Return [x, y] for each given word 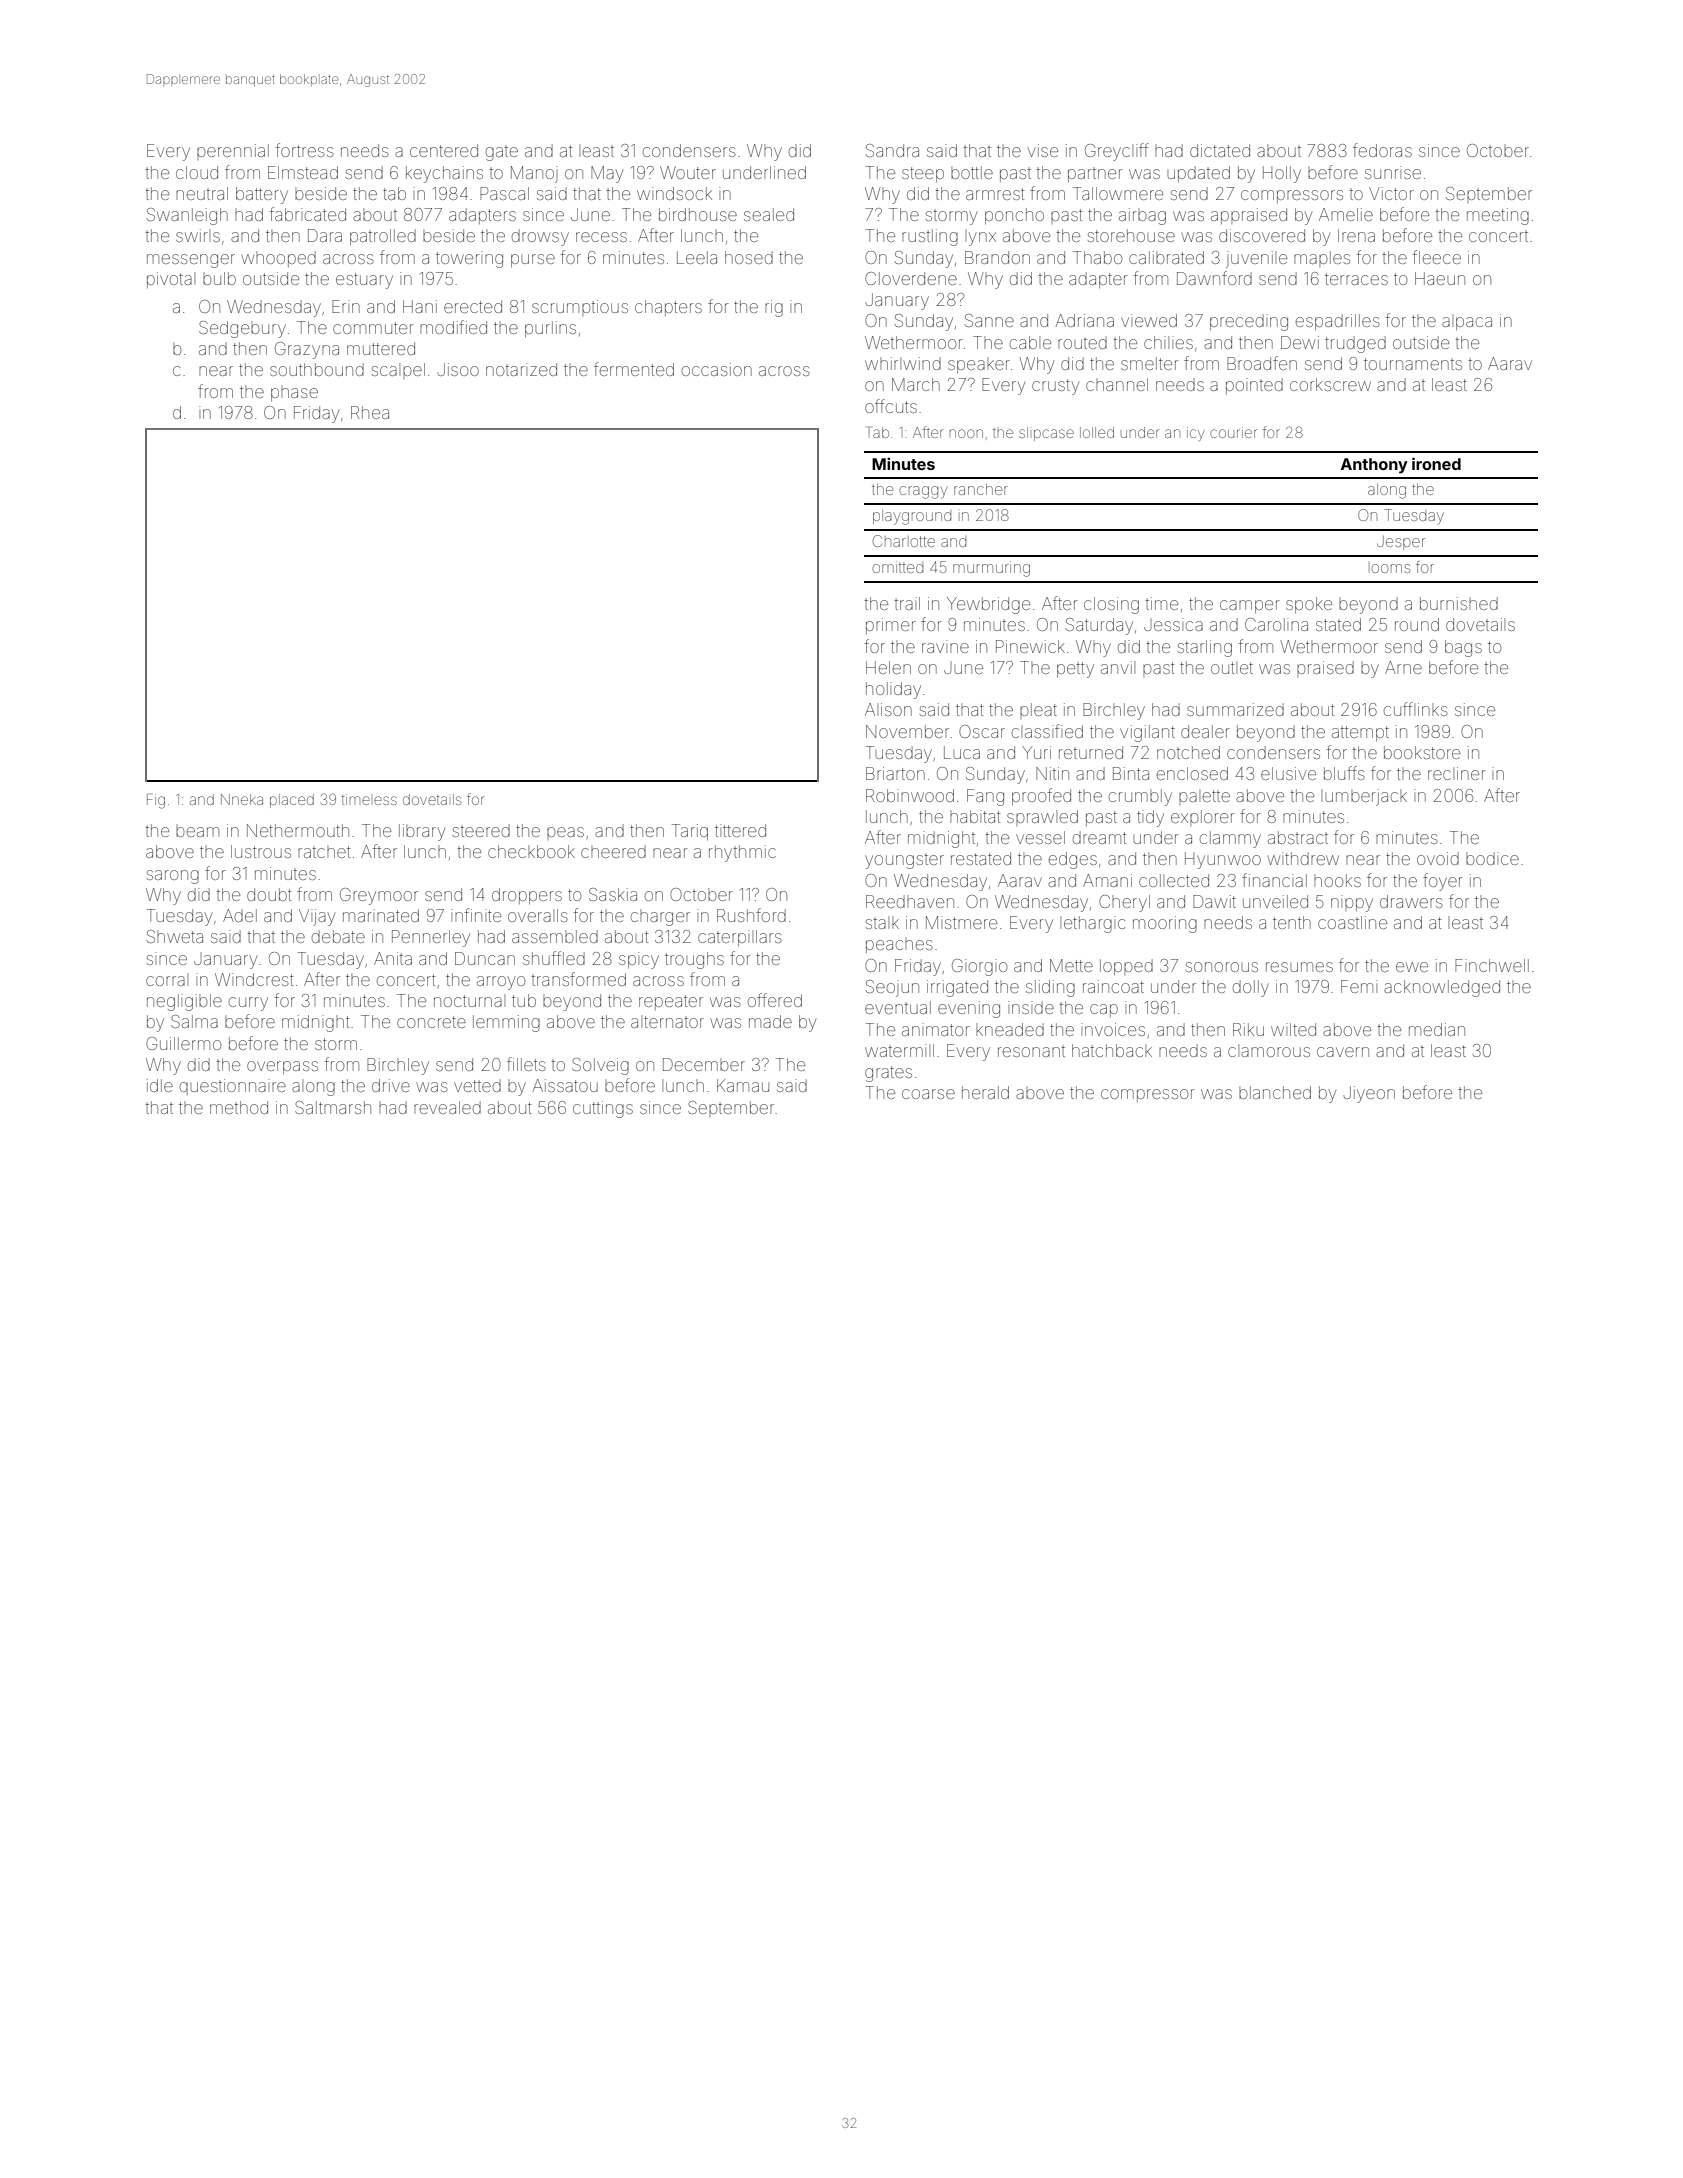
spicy [639, 960]
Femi [1359, 986]
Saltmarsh [333, 1107]
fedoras [1382, 150]
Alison [888, 709]
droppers [527, 896]
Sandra [892, 150]
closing [1111, 605]
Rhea [370, 412]
